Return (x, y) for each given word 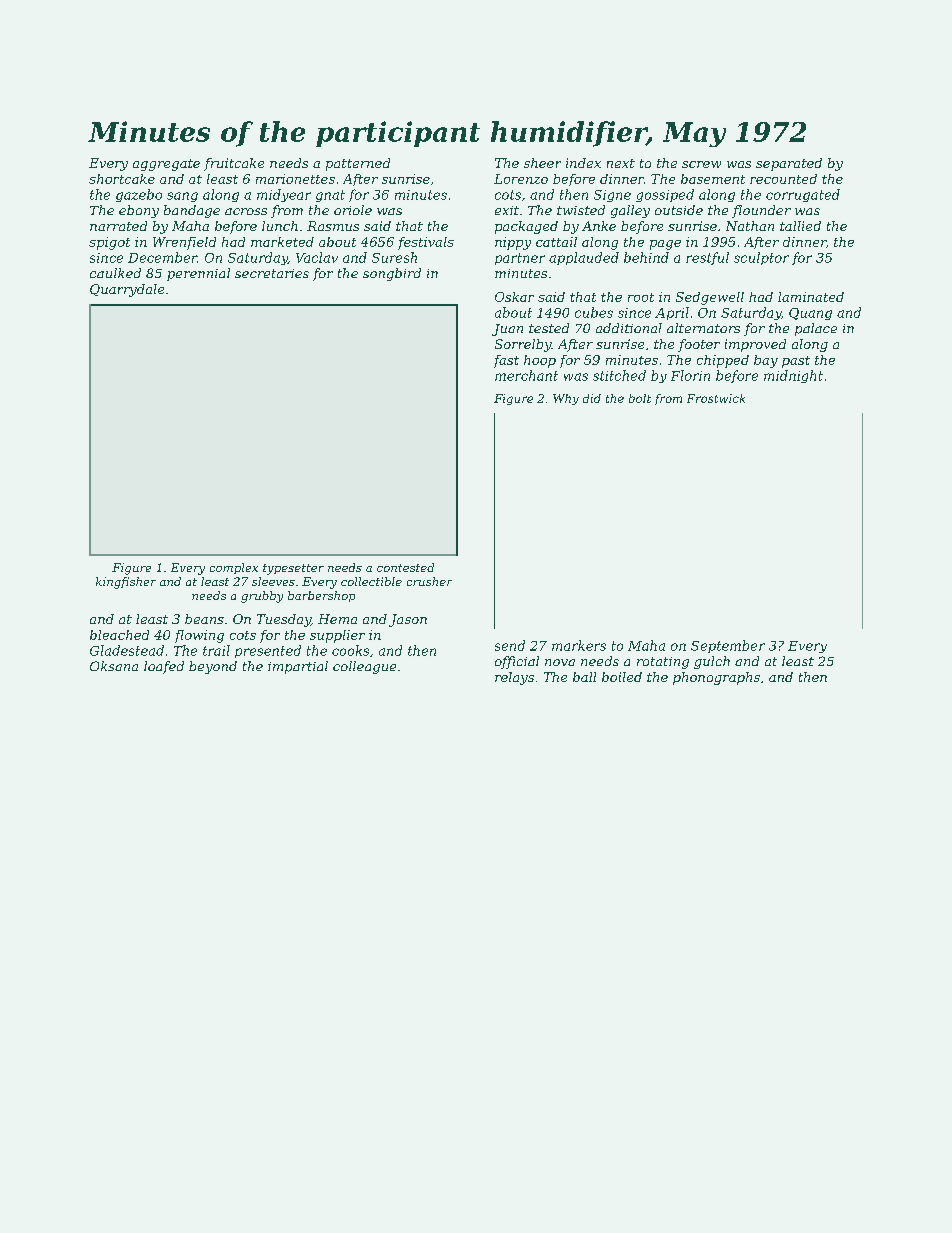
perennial (198, 274)
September (728, 646)
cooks (350, 650)
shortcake (122, 179)
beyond (213, 667)
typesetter (293, 569)
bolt (640, 398)
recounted (783, 179)
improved (755, 345)
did (592, 398)
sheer (542, 163)
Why (566, 399)
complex (234, 568)
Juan (507, 330)
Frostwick (716, 398)
